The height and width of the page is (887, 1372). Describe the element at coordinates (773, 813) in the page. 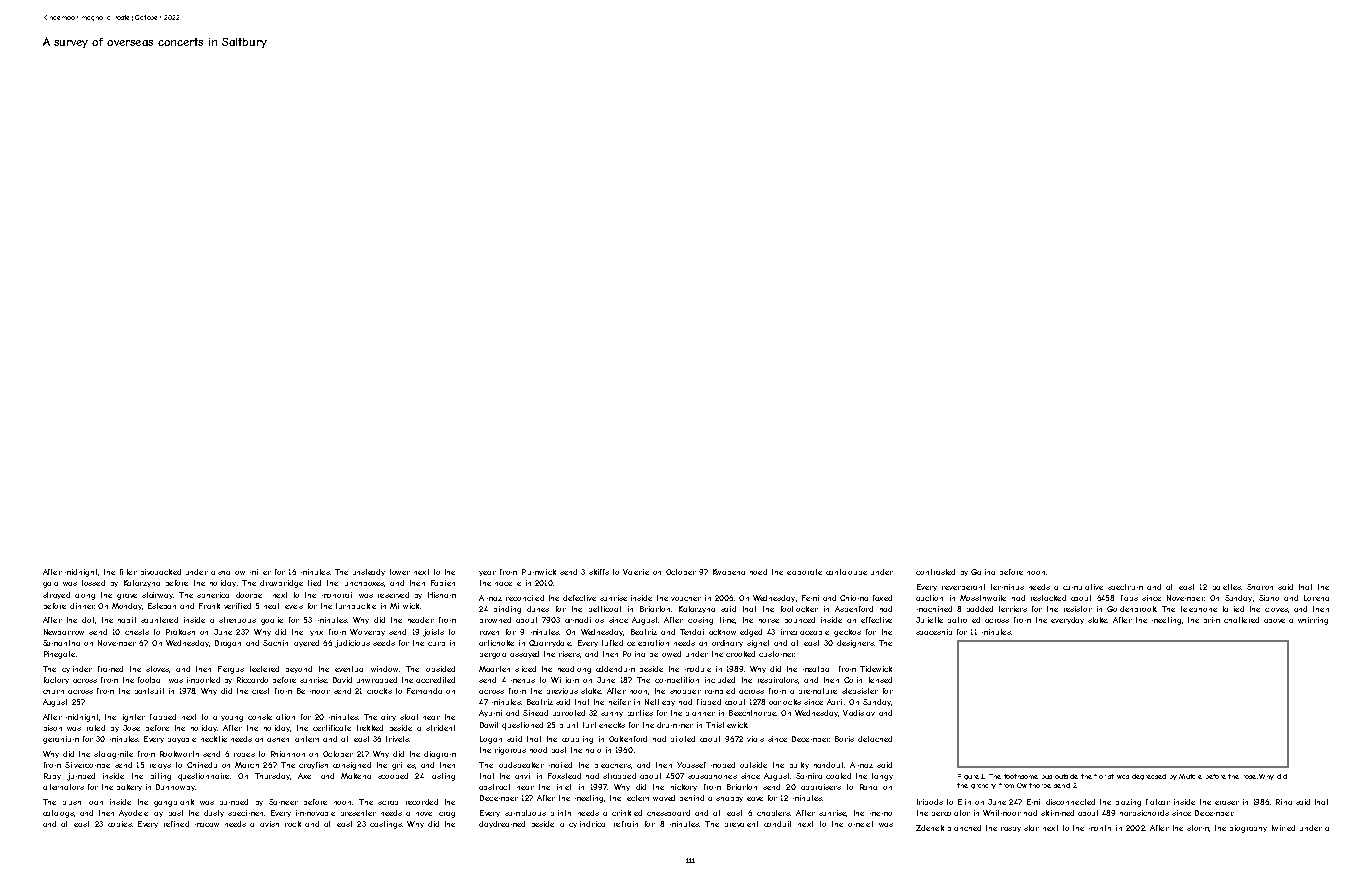

I see `chapters` at that location.
